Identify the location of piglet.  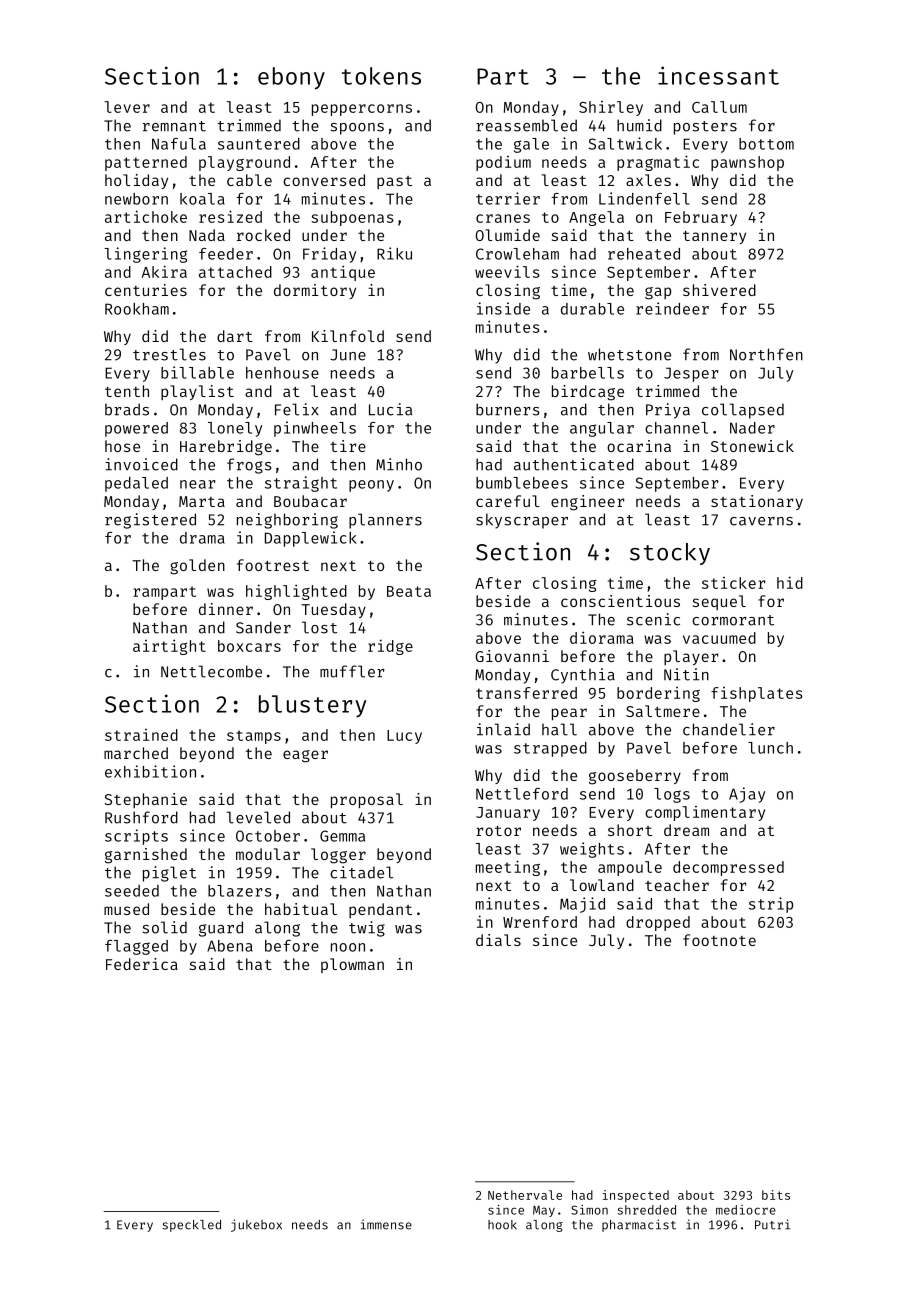
(169, 874).
